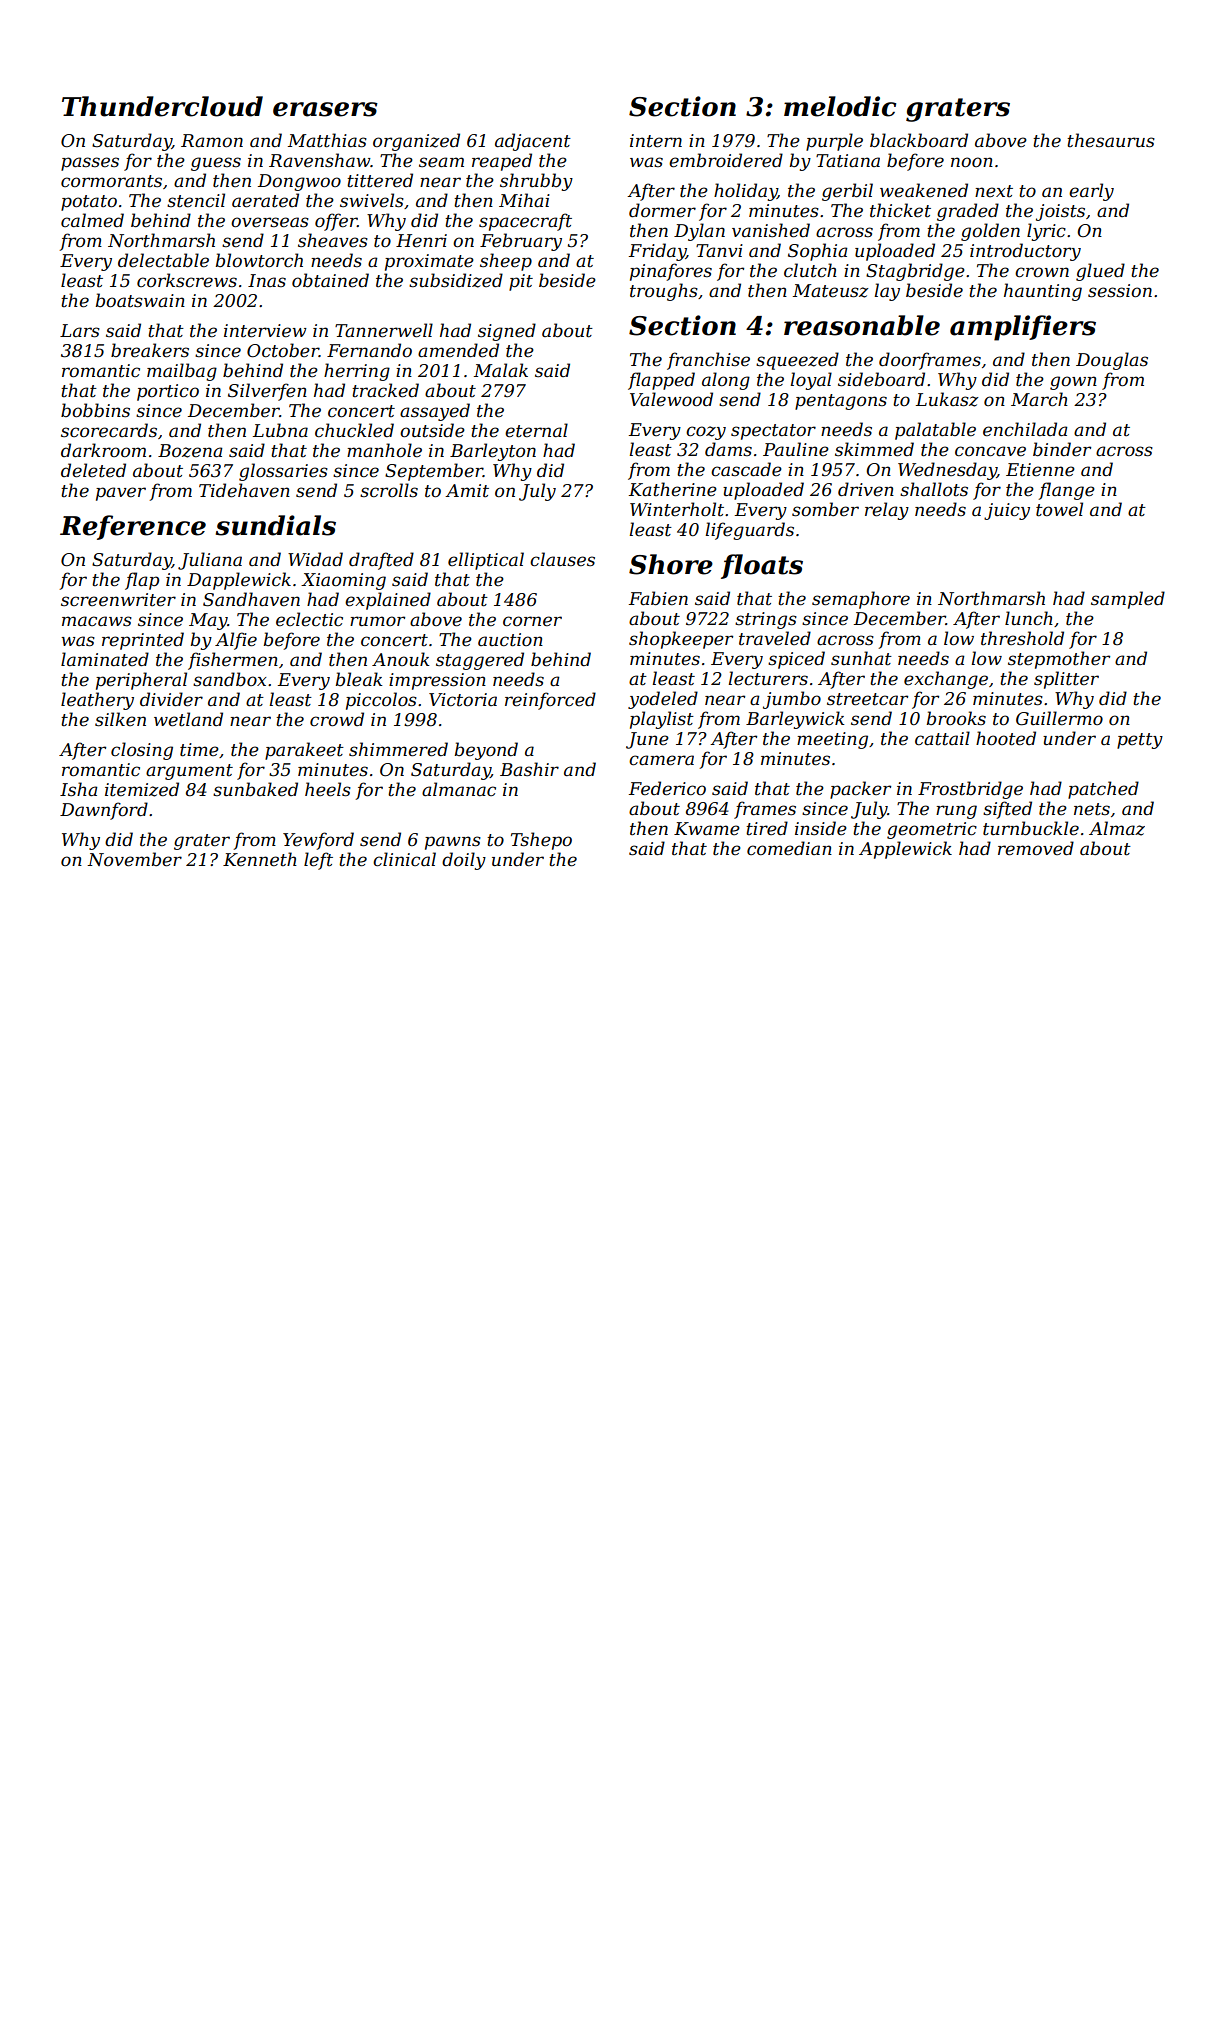 The image size is (1227, 2021). Describe the element at coordinates (1059, 660) in the screenshot. I see `stepmother` at that location.
